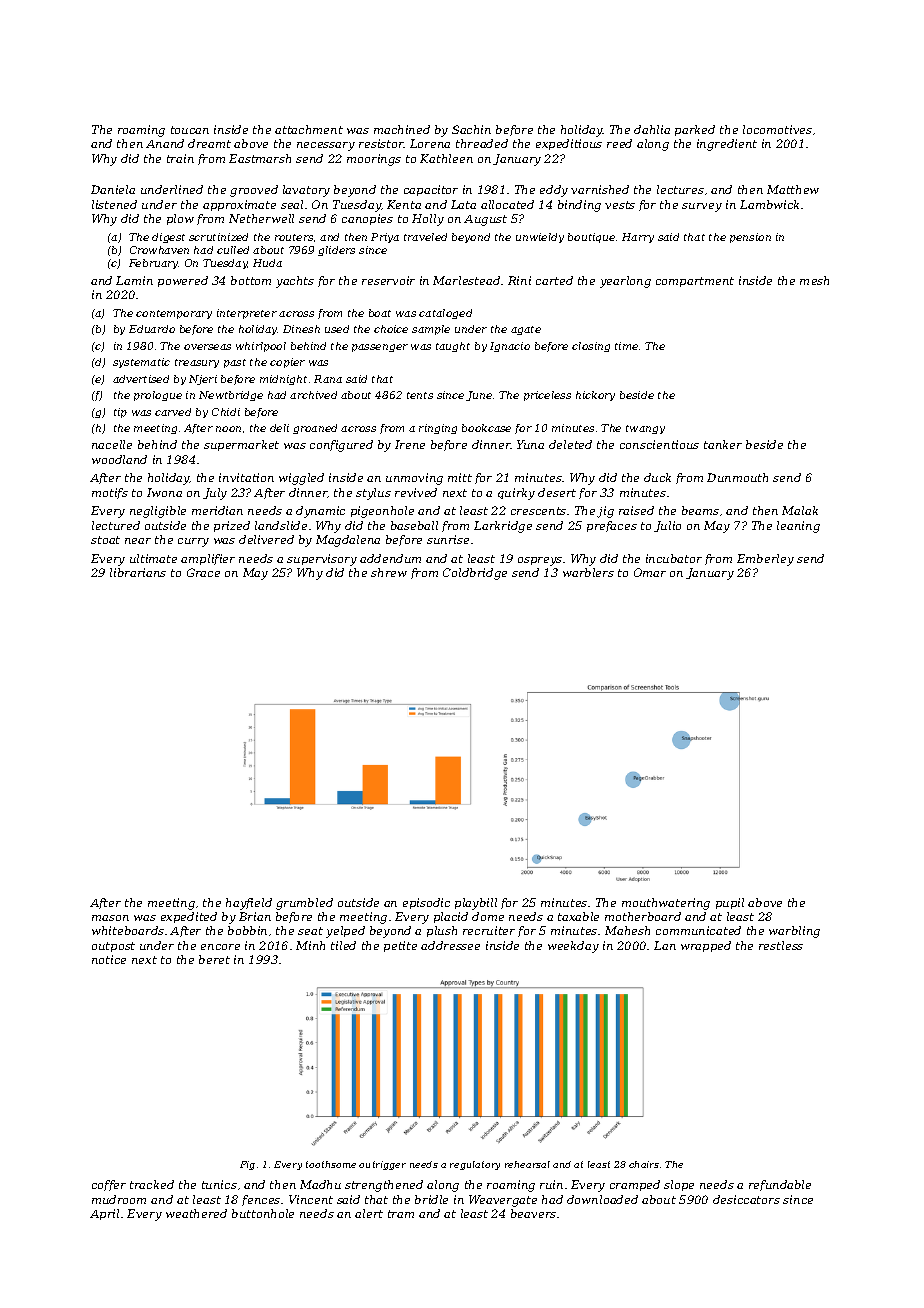 This image has width=924, height=1308. I want to click on Lorena, so click(430, 143).
